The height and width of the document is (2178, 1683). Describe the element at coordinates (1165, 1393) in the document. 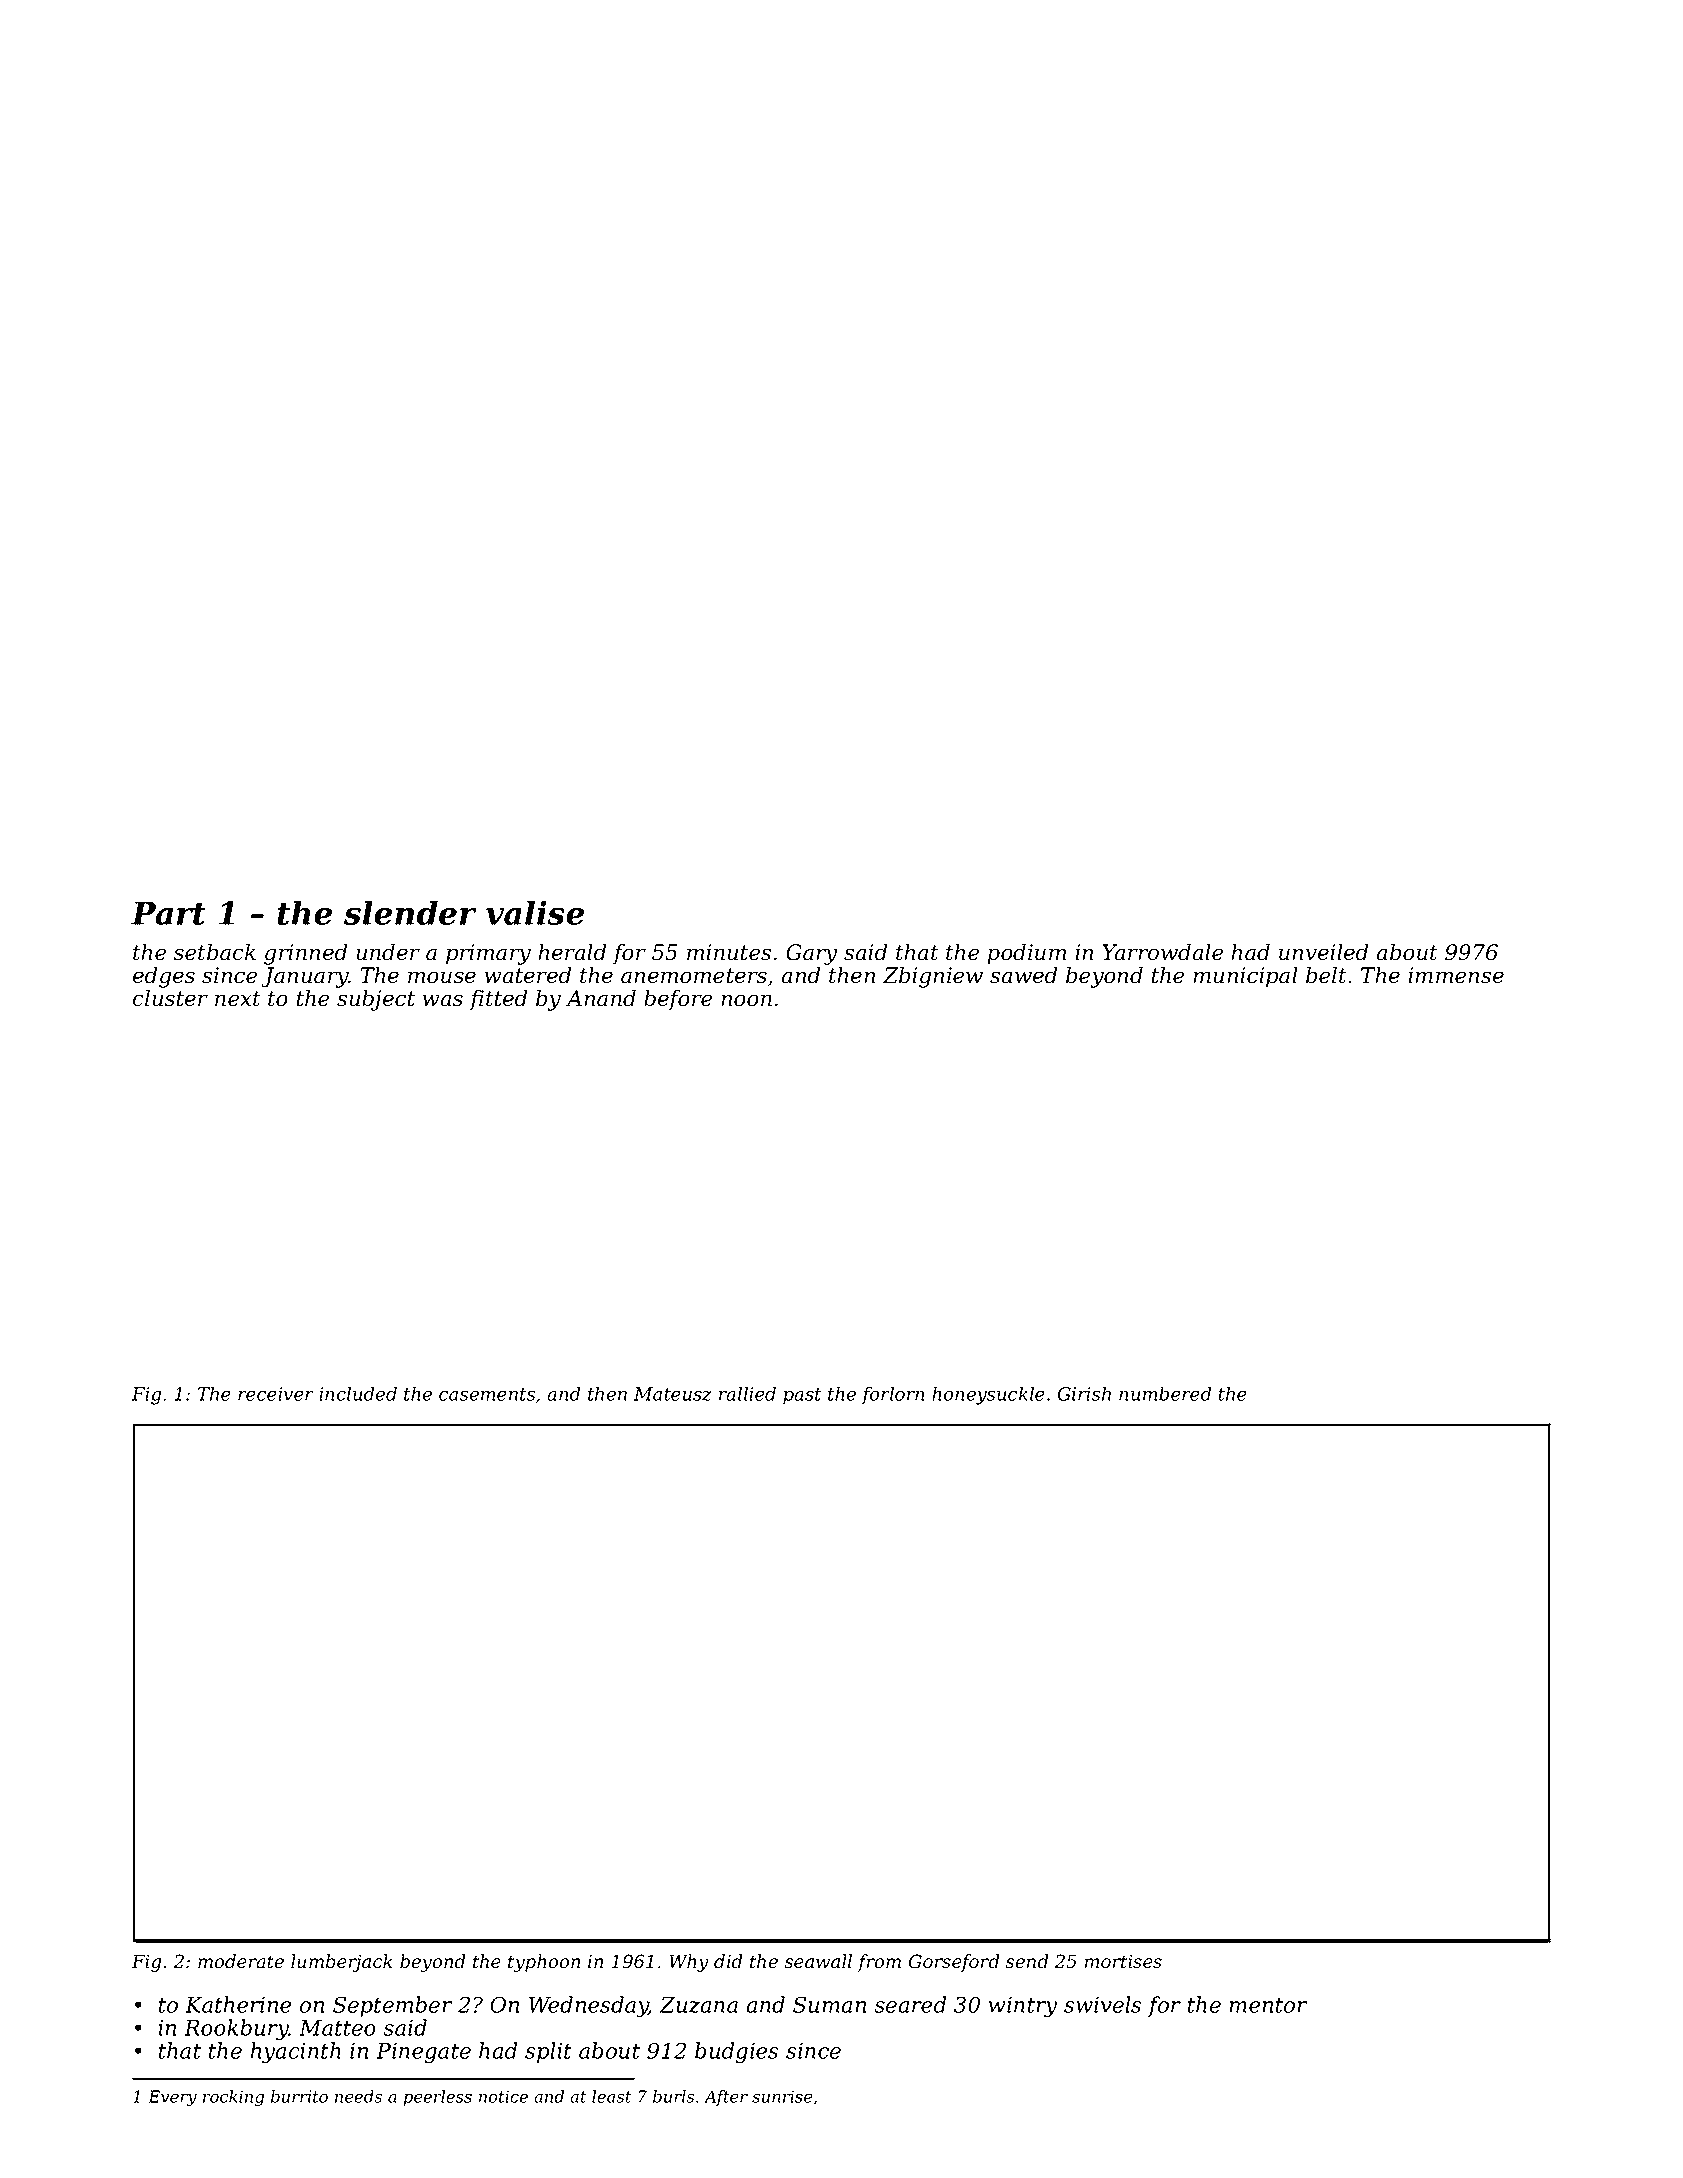

I see `numbered` at that location.
